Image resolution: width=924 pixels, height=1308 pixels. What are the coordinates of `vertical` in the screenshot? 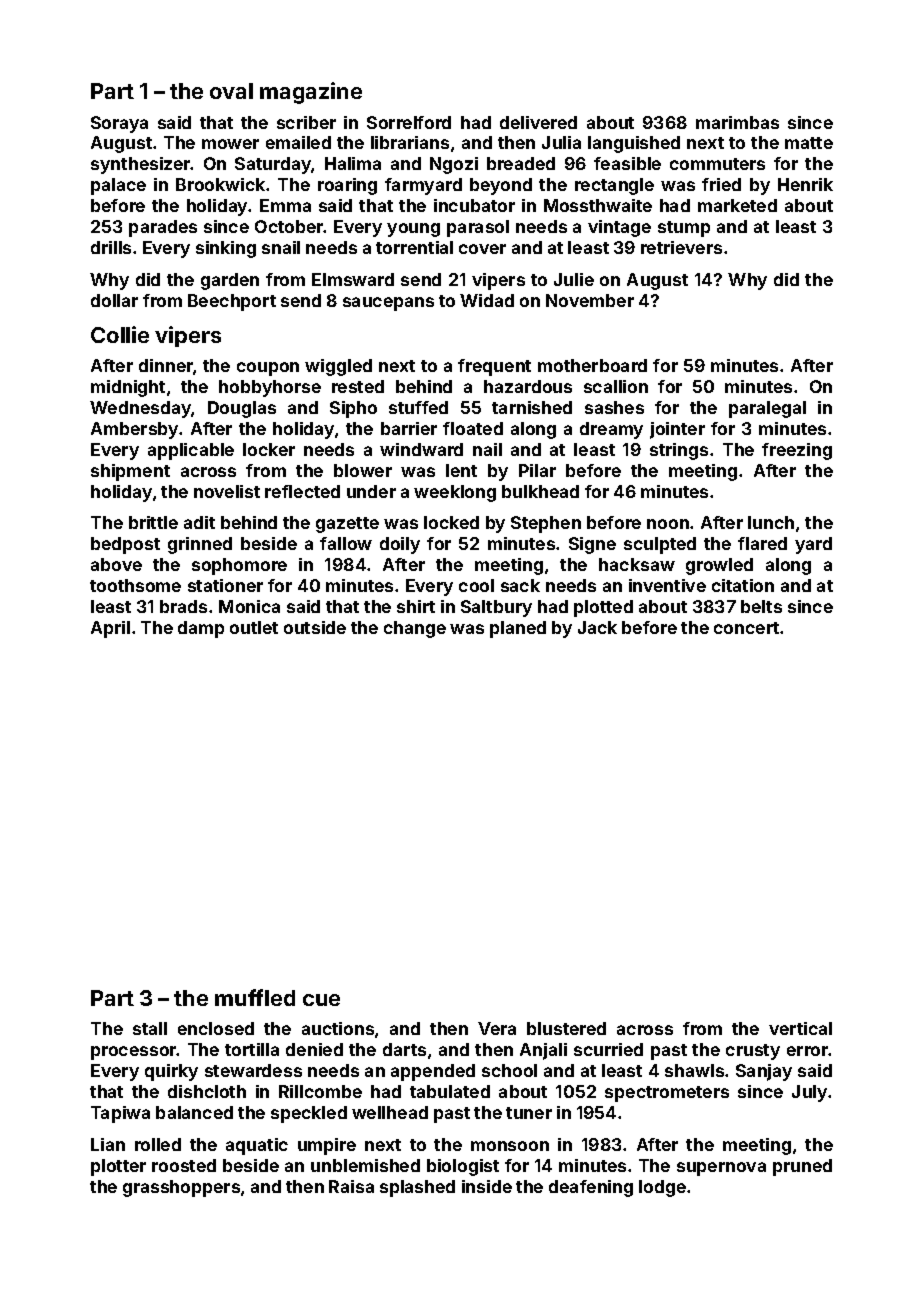 It's located at (800, 1028).
